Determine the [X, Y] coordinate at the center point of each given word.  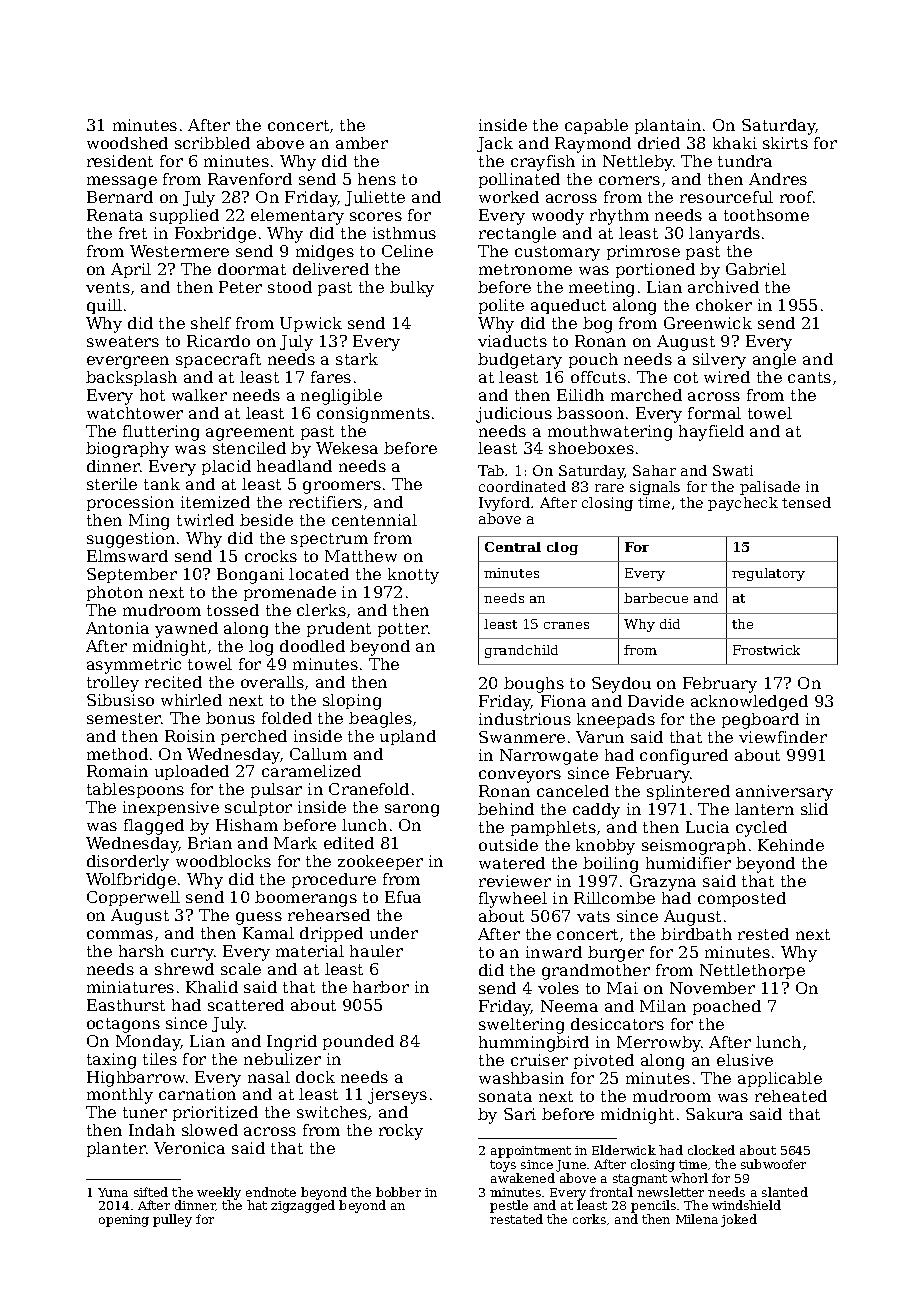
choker [724, 305]
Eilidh [580, 395]
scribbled [212, 143]
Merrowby [659, 1044]
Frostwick [766, 650]
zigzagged [303, 1207]
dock [315, 1077]
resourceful [726, 197]
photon [115, 593]
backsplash [131, 378]
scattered [246, 1005]
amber [362, 143]
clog [562, 548]
